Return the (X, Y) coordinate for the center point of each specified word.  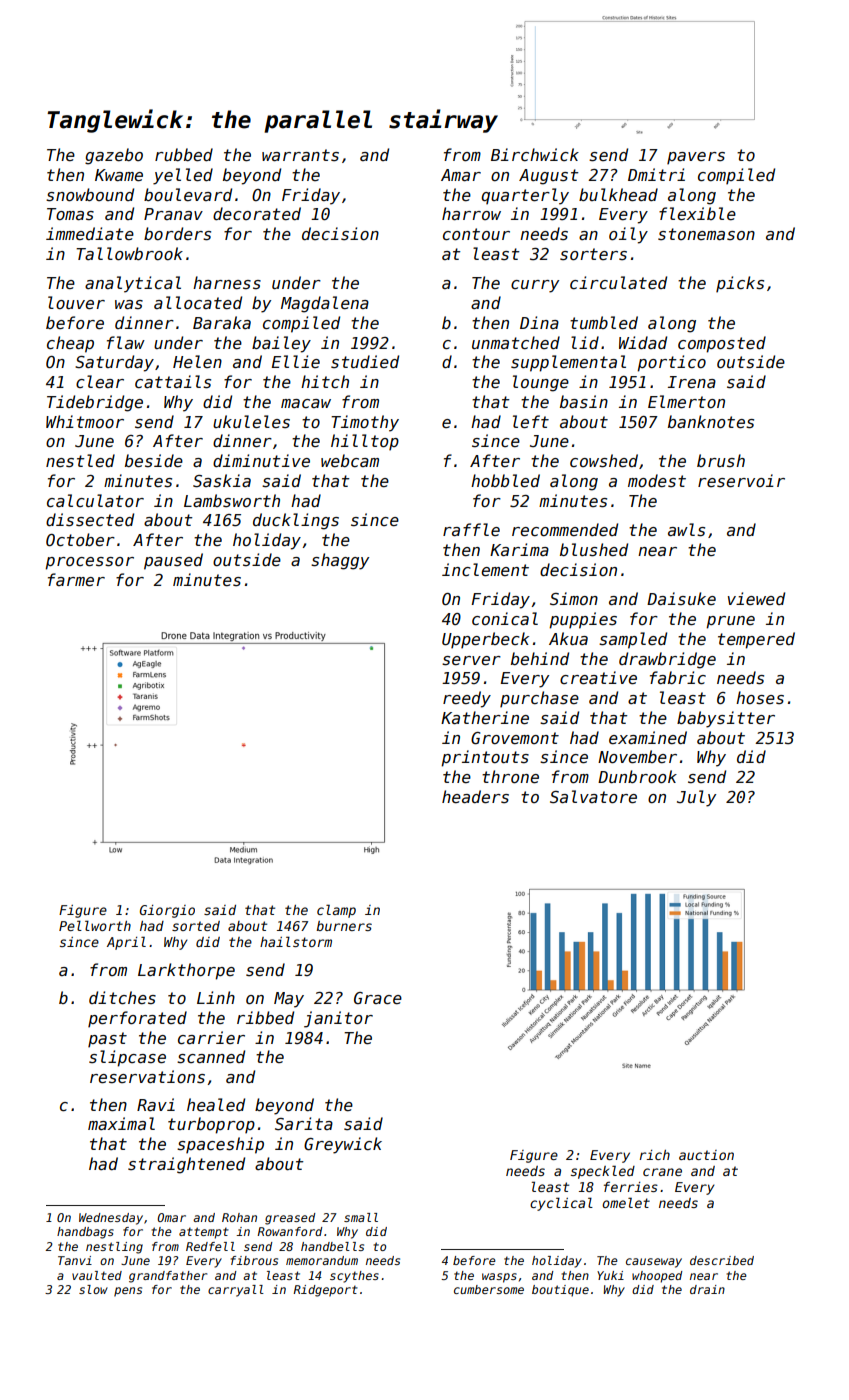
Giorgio (167, 911)
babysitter (726, 719)
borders (177, 234)
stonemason (706, 234)
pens (128, 1292)
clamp (336, 911)
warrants (300, 155)
